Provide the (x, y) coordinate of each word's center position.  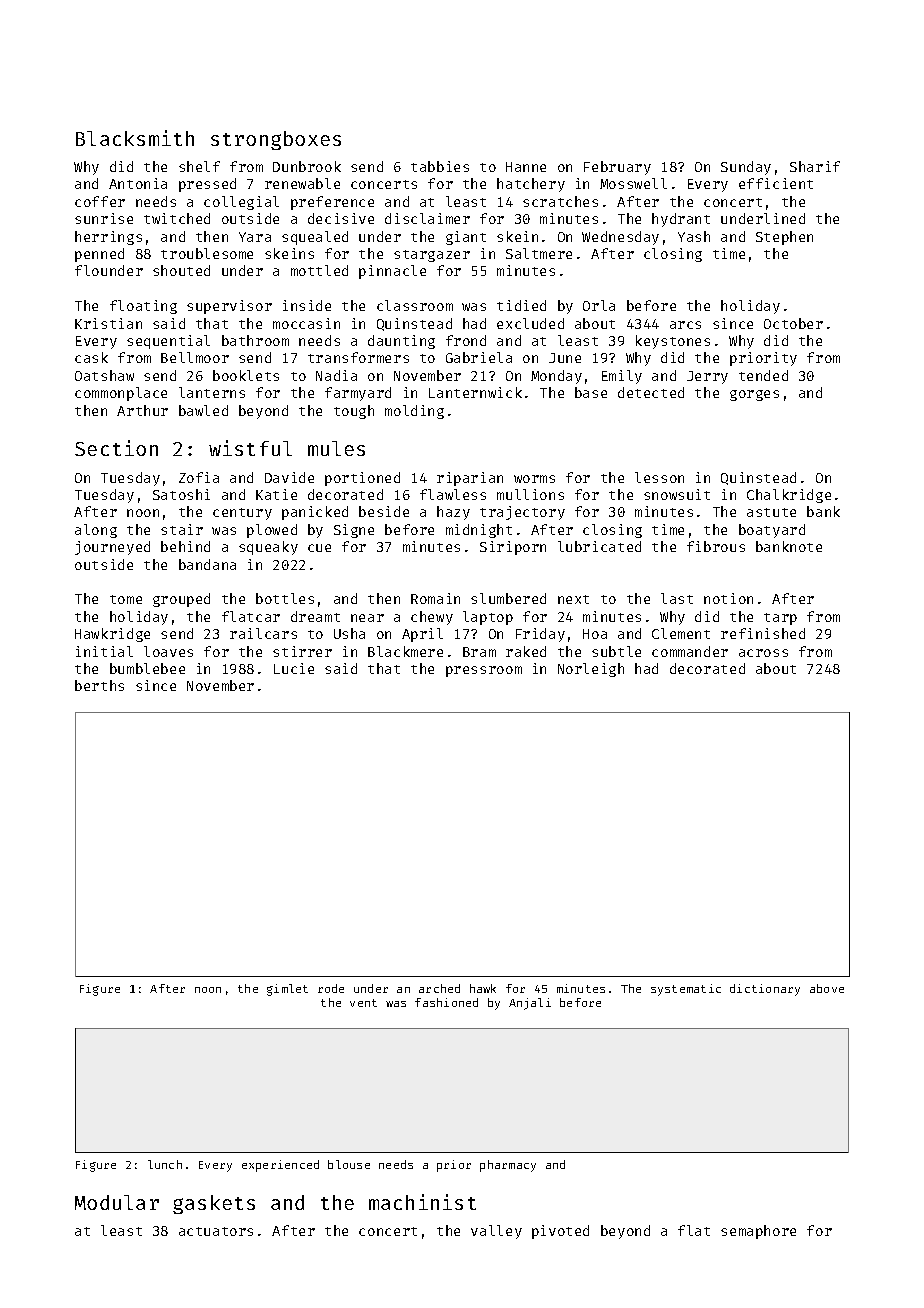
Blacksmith (135, 138)
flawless (453, 494)
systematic (686, 990)
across (763, 653)
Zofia (199, 477)
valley (496, 1232)
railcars (263, 633)
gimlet (287, 990)
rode (331, 988)
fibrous (716, 546)
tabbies (440, 166)
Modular (117, 1202)
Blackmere (405, 651)
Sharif (815, 166)
